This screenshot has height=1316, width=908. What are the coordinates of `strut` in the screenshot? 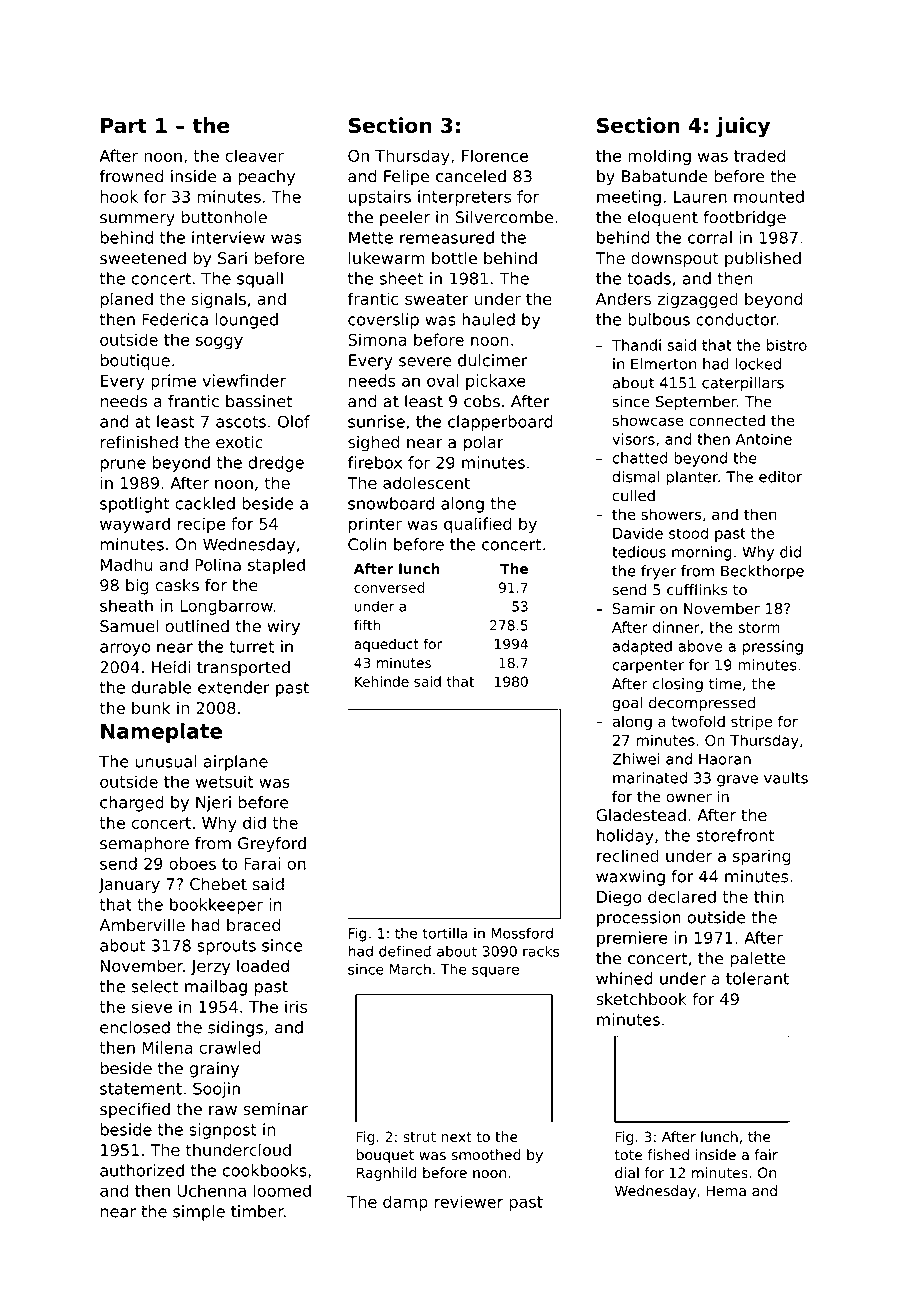 It's located at (419, 1137).
